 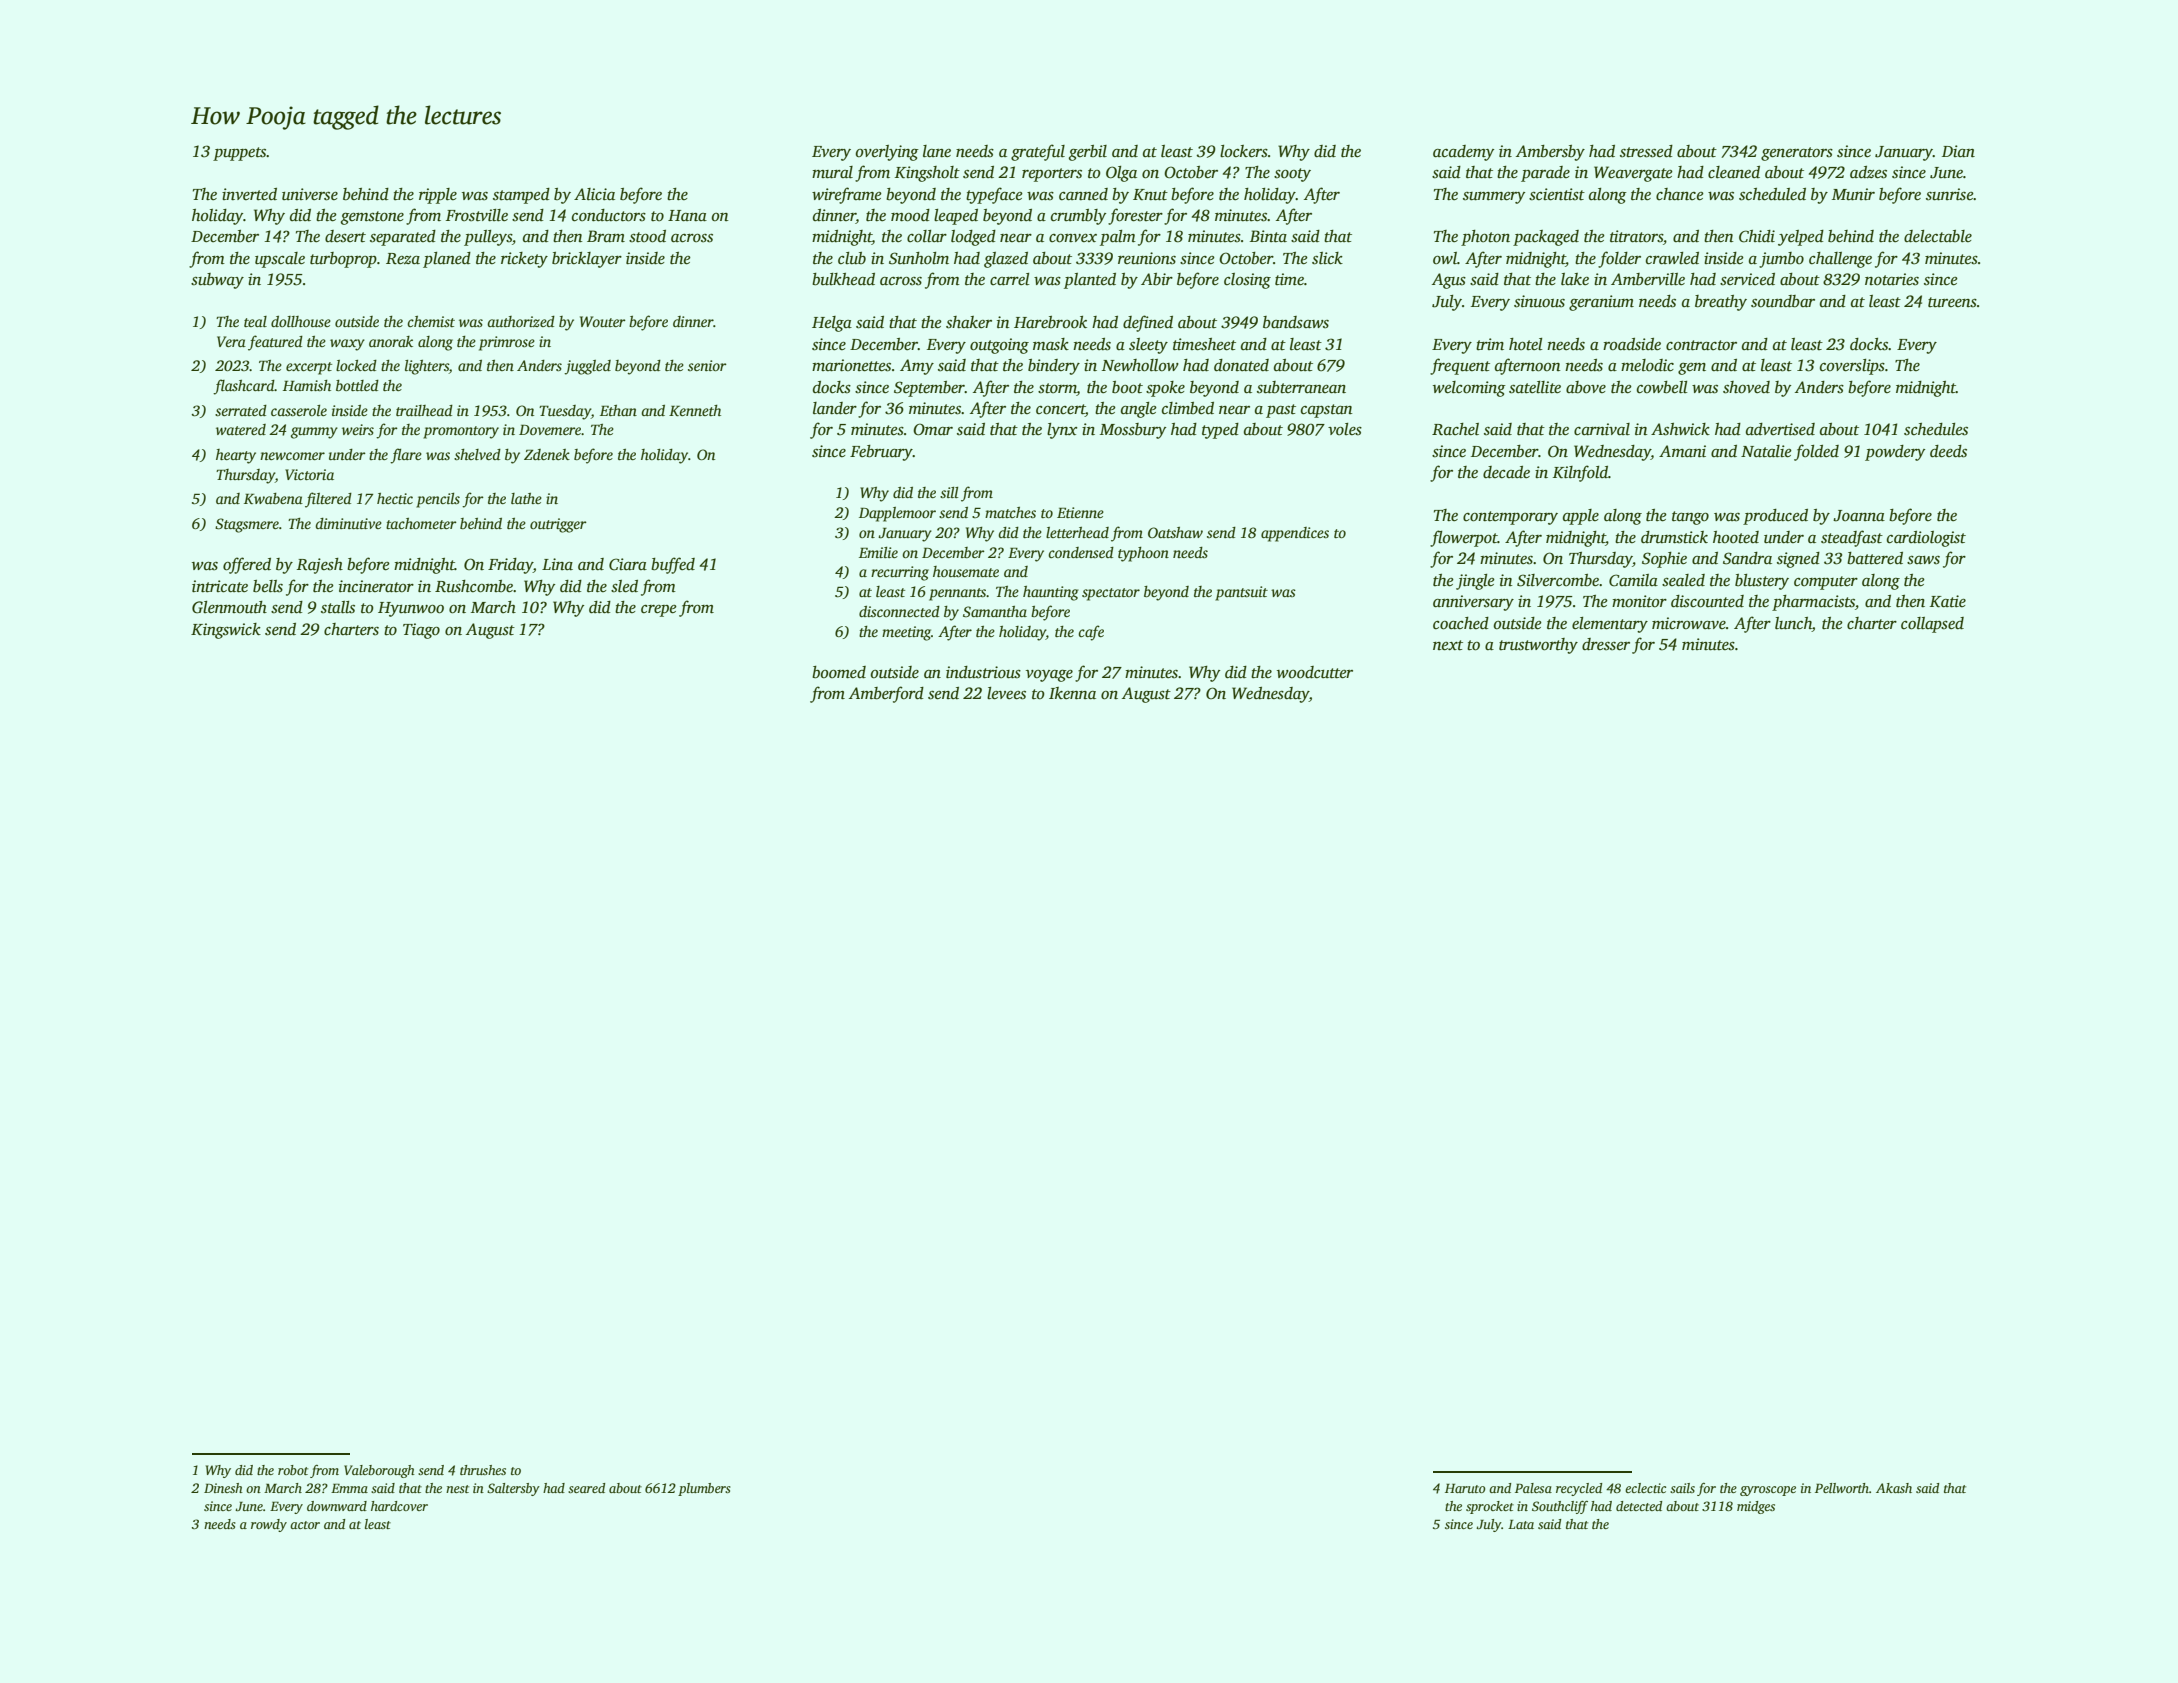 I want to click on inverted, so click(x=249, y=194).
